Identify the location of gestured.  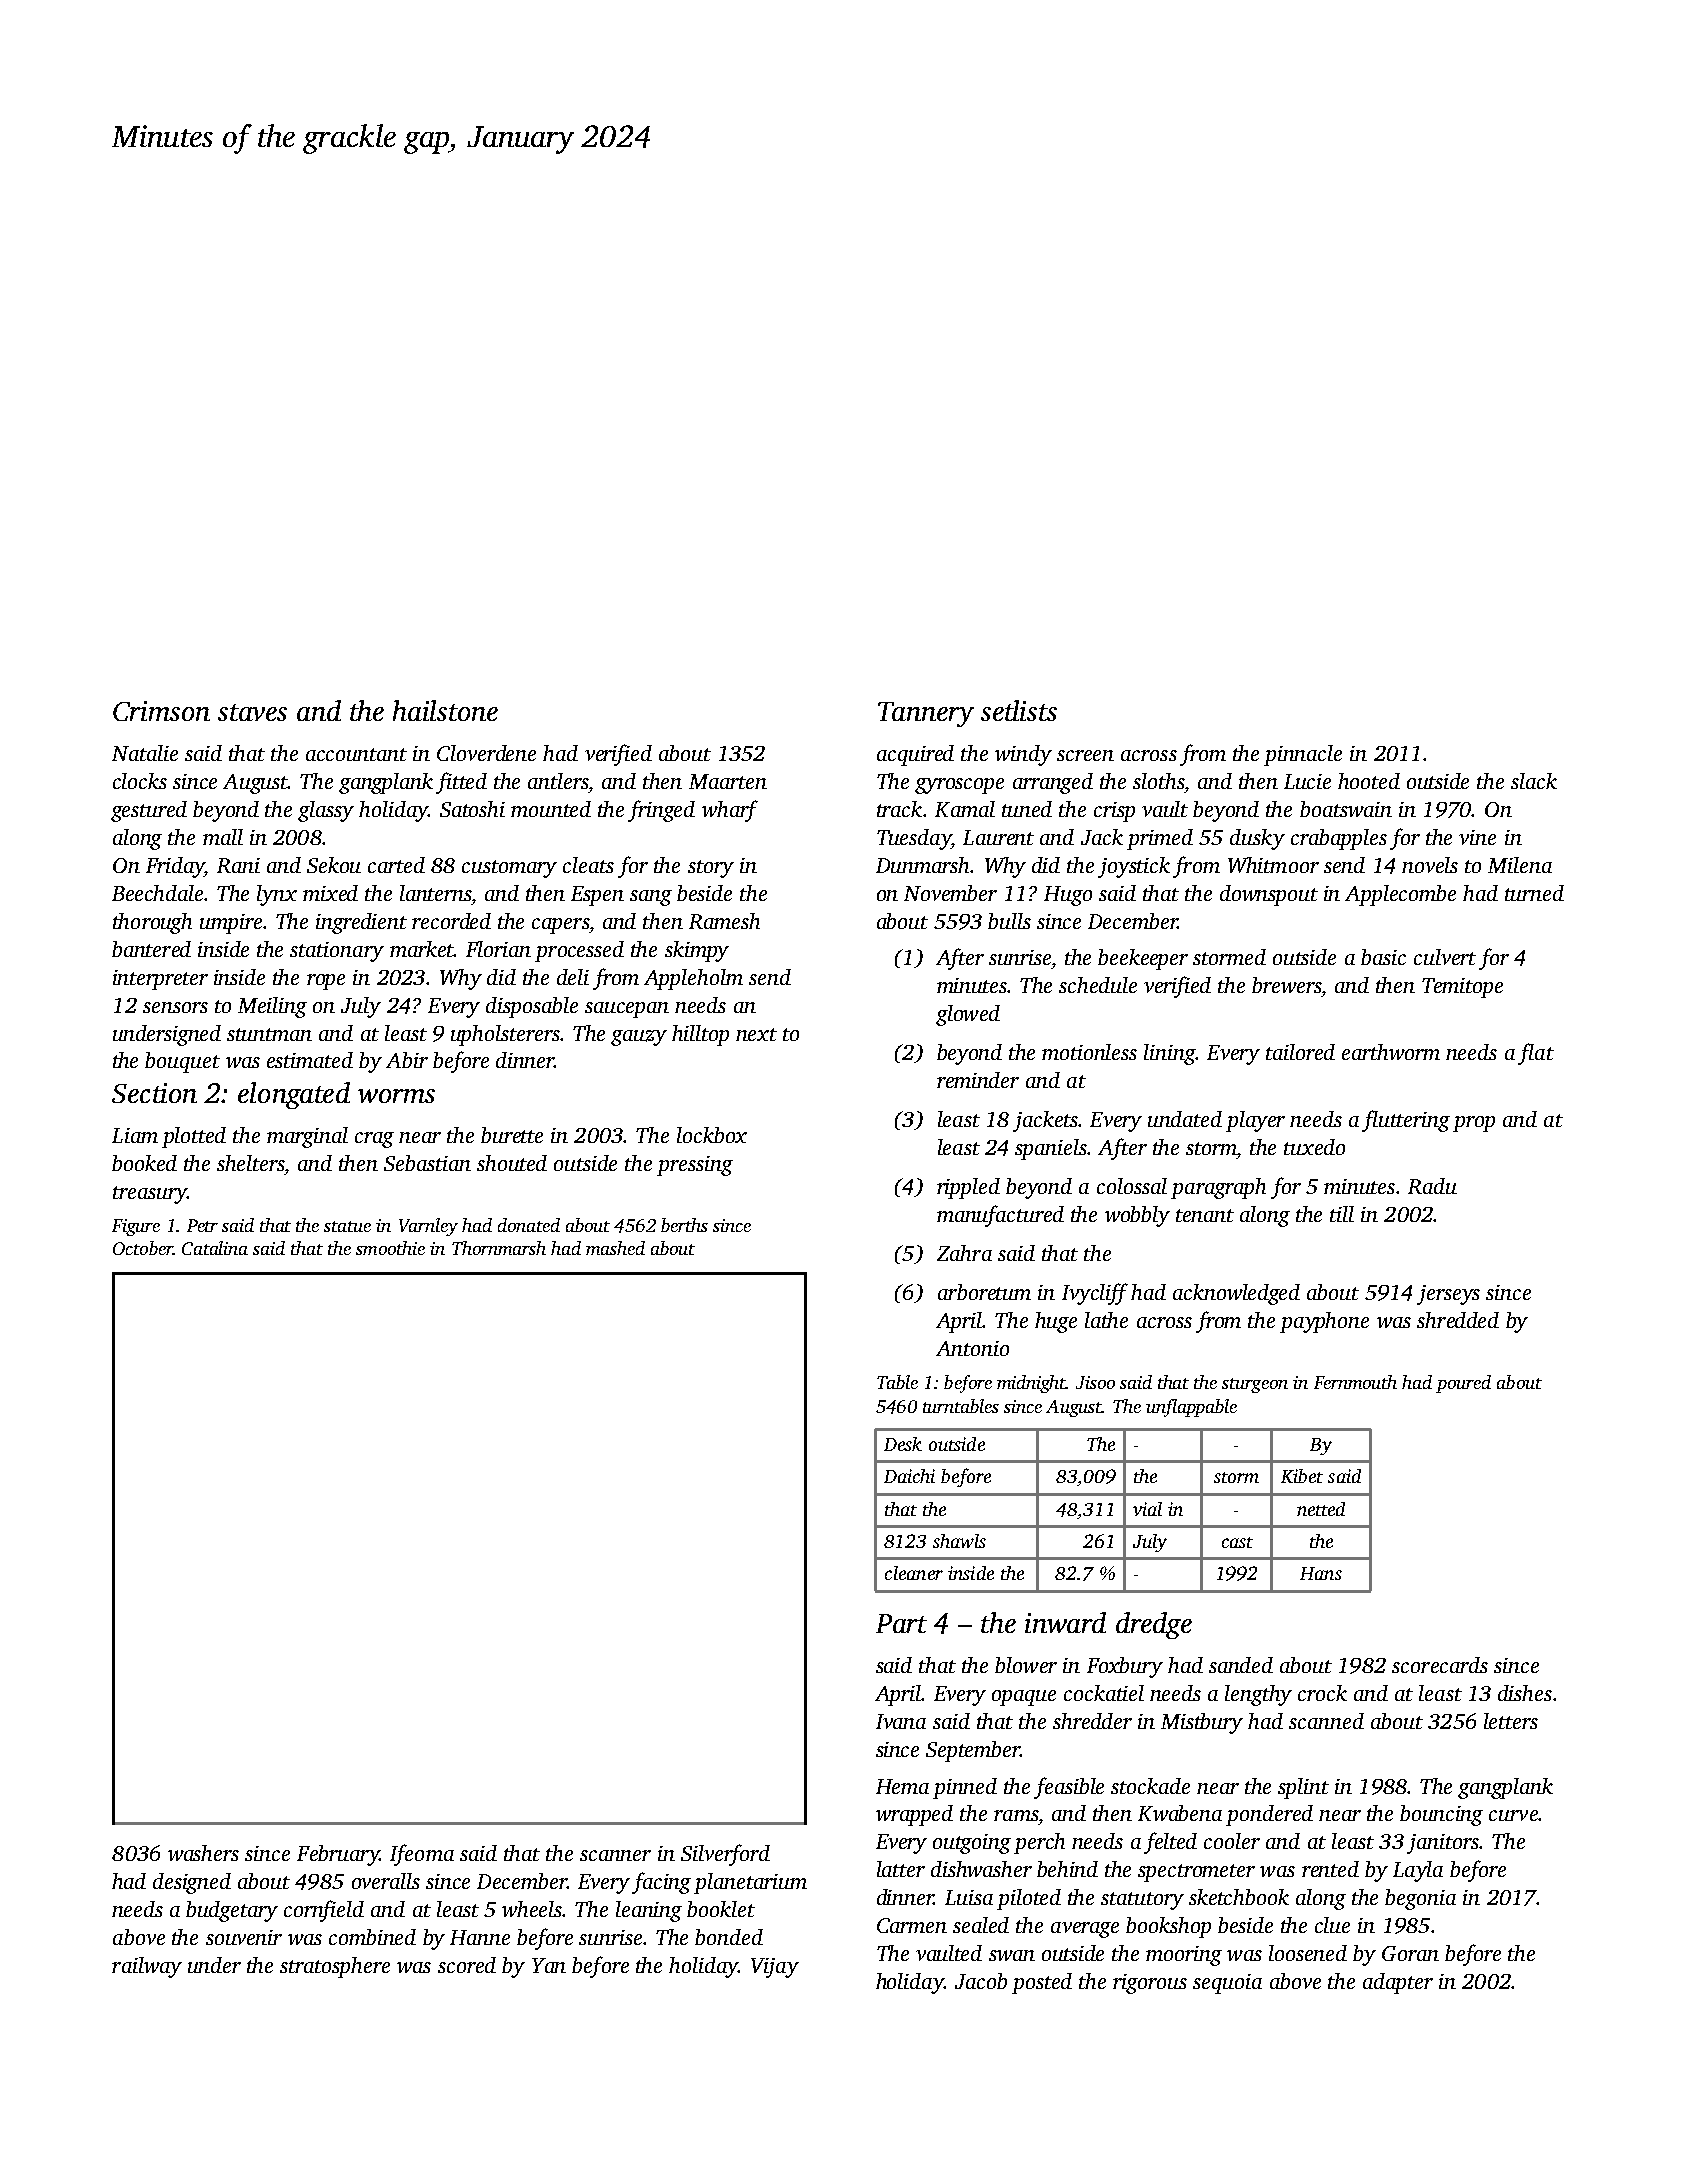
(149, 811).
